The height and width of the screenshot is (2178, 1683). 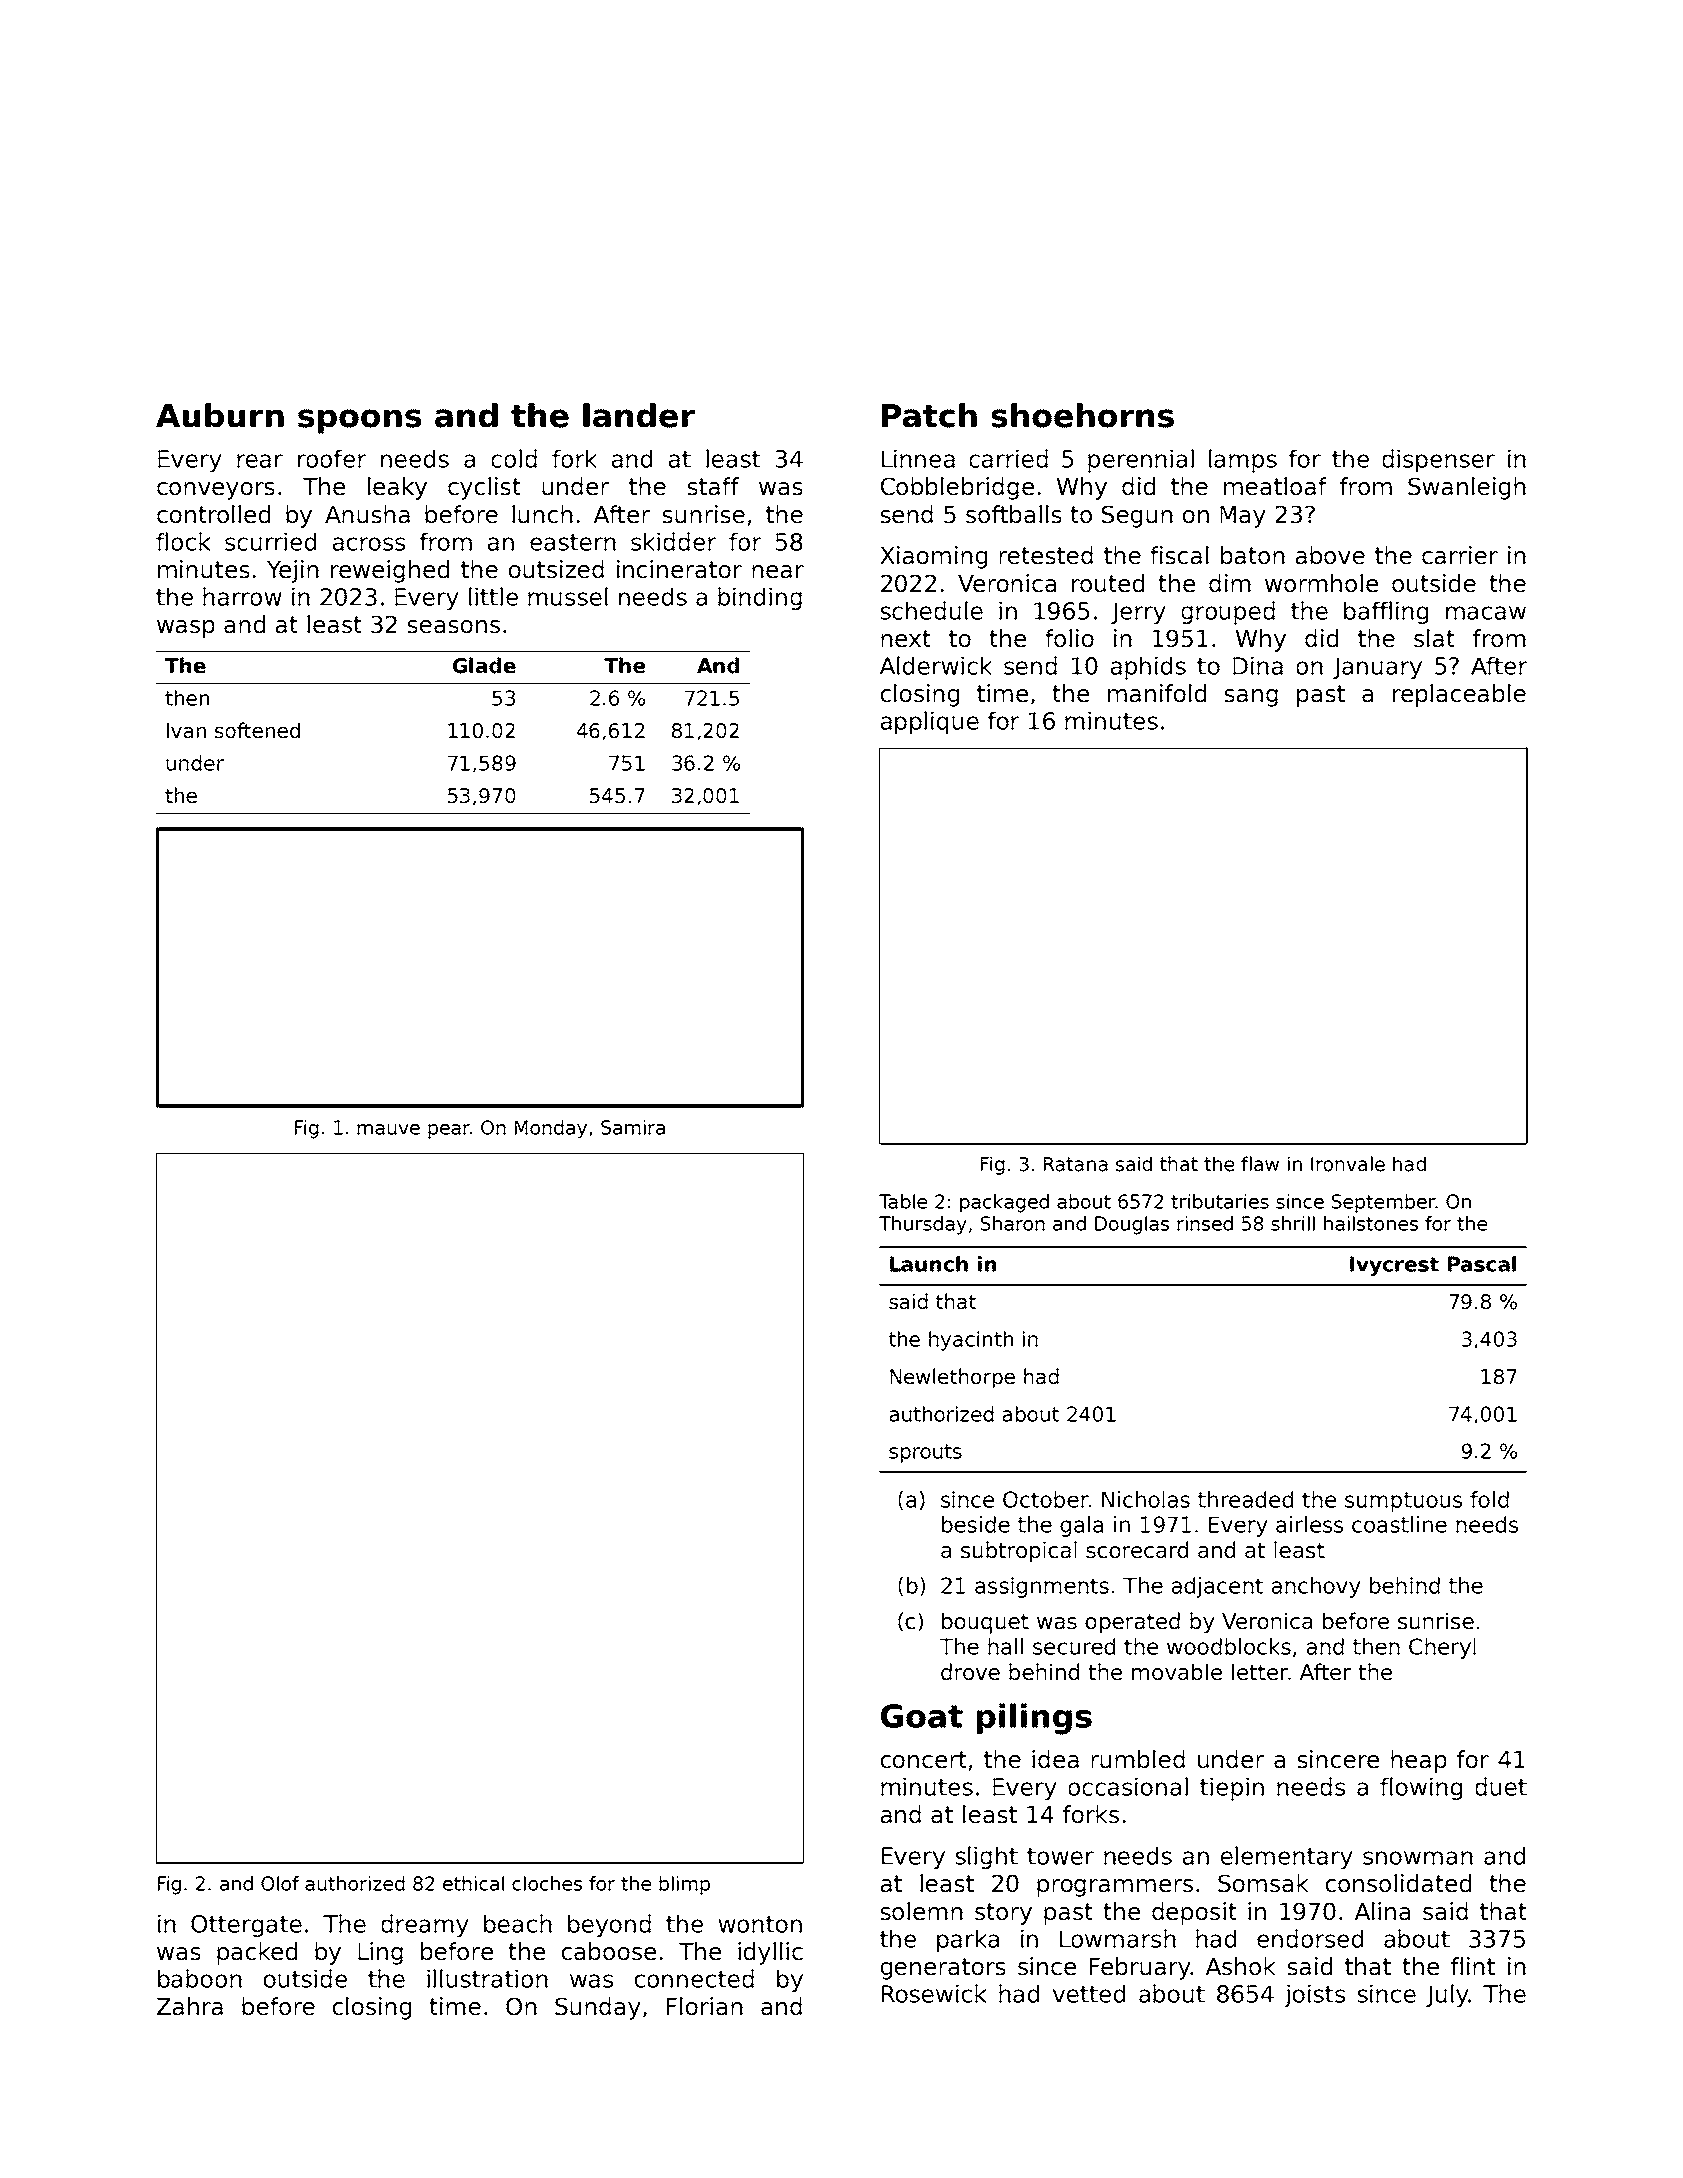 What do you see at coordinates (1321, 583) in the screenshot?
I see `wormhole` at bounding box center [1321, 583].
